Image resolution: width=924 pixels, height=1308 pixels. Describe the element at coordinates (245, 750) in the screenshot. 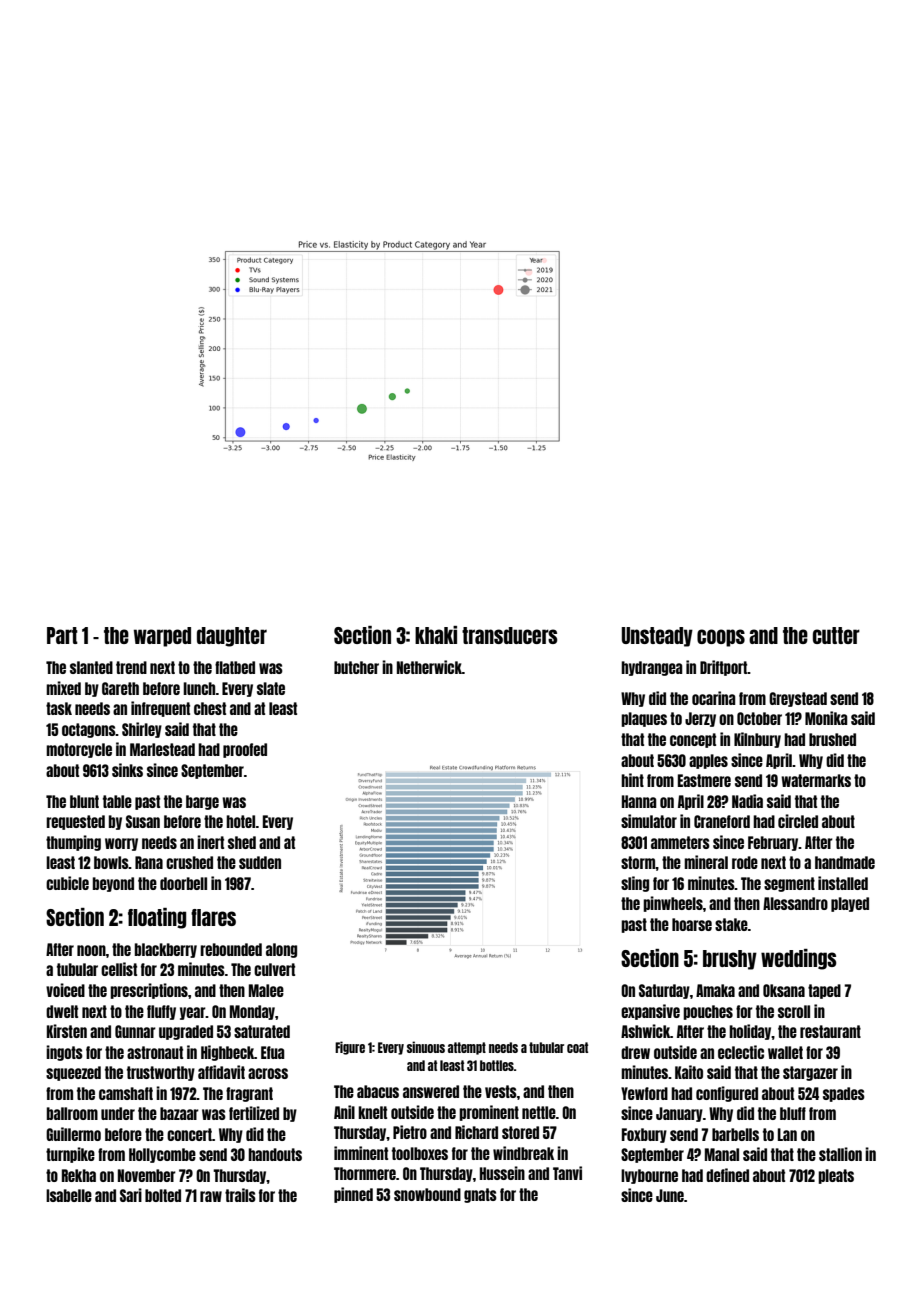

I see `proofed` at that location.
